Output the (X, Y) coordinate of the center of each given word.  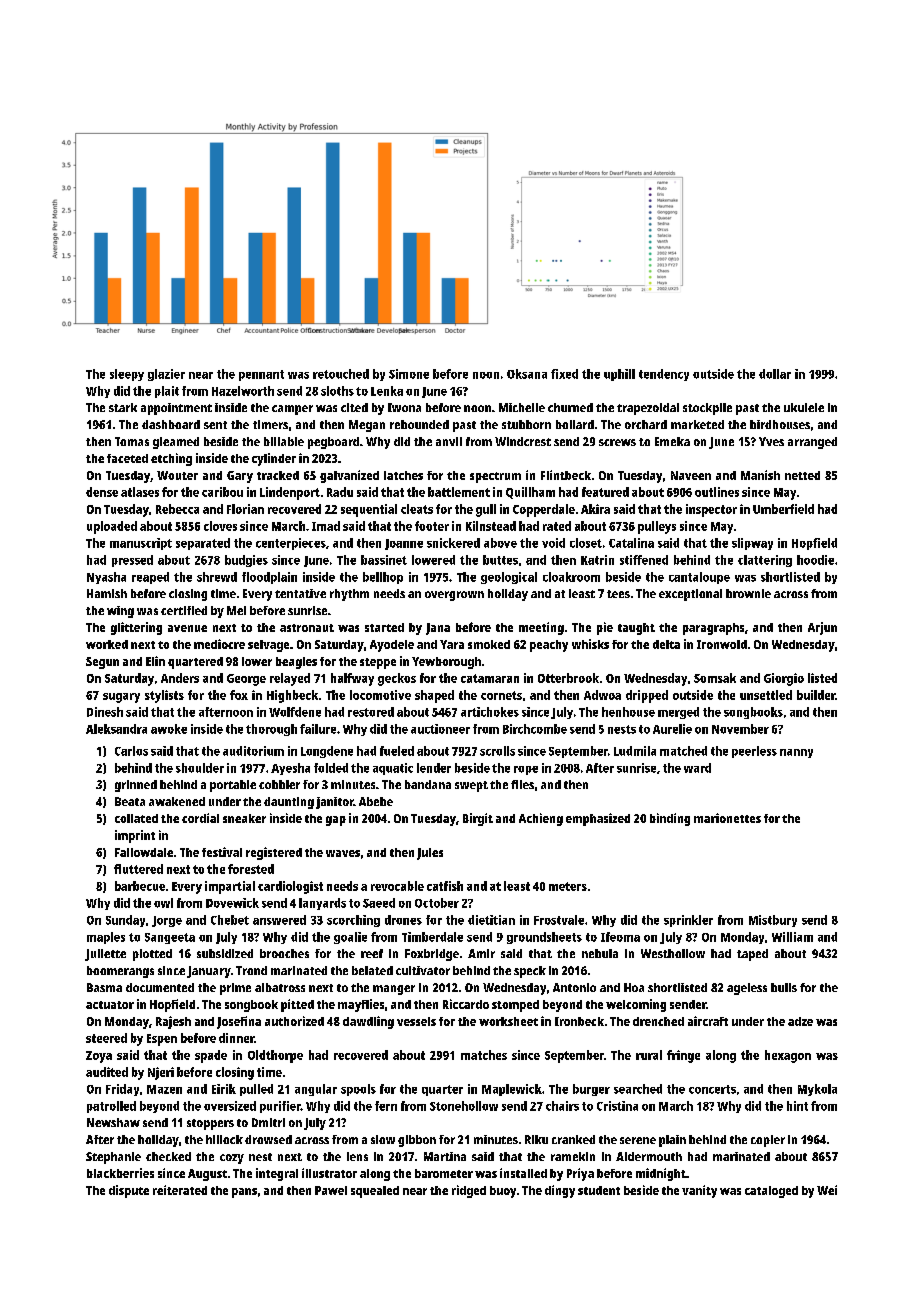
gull (486, 510)
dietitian (491, 920)
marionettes (727, 818)
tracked (278, 475)
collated (136, 818)
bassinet (384, 560)
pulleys (657, 527)
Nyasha (106, 578)
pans (244, 1193)
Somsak (715, 678)
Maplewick (512, 1090)
